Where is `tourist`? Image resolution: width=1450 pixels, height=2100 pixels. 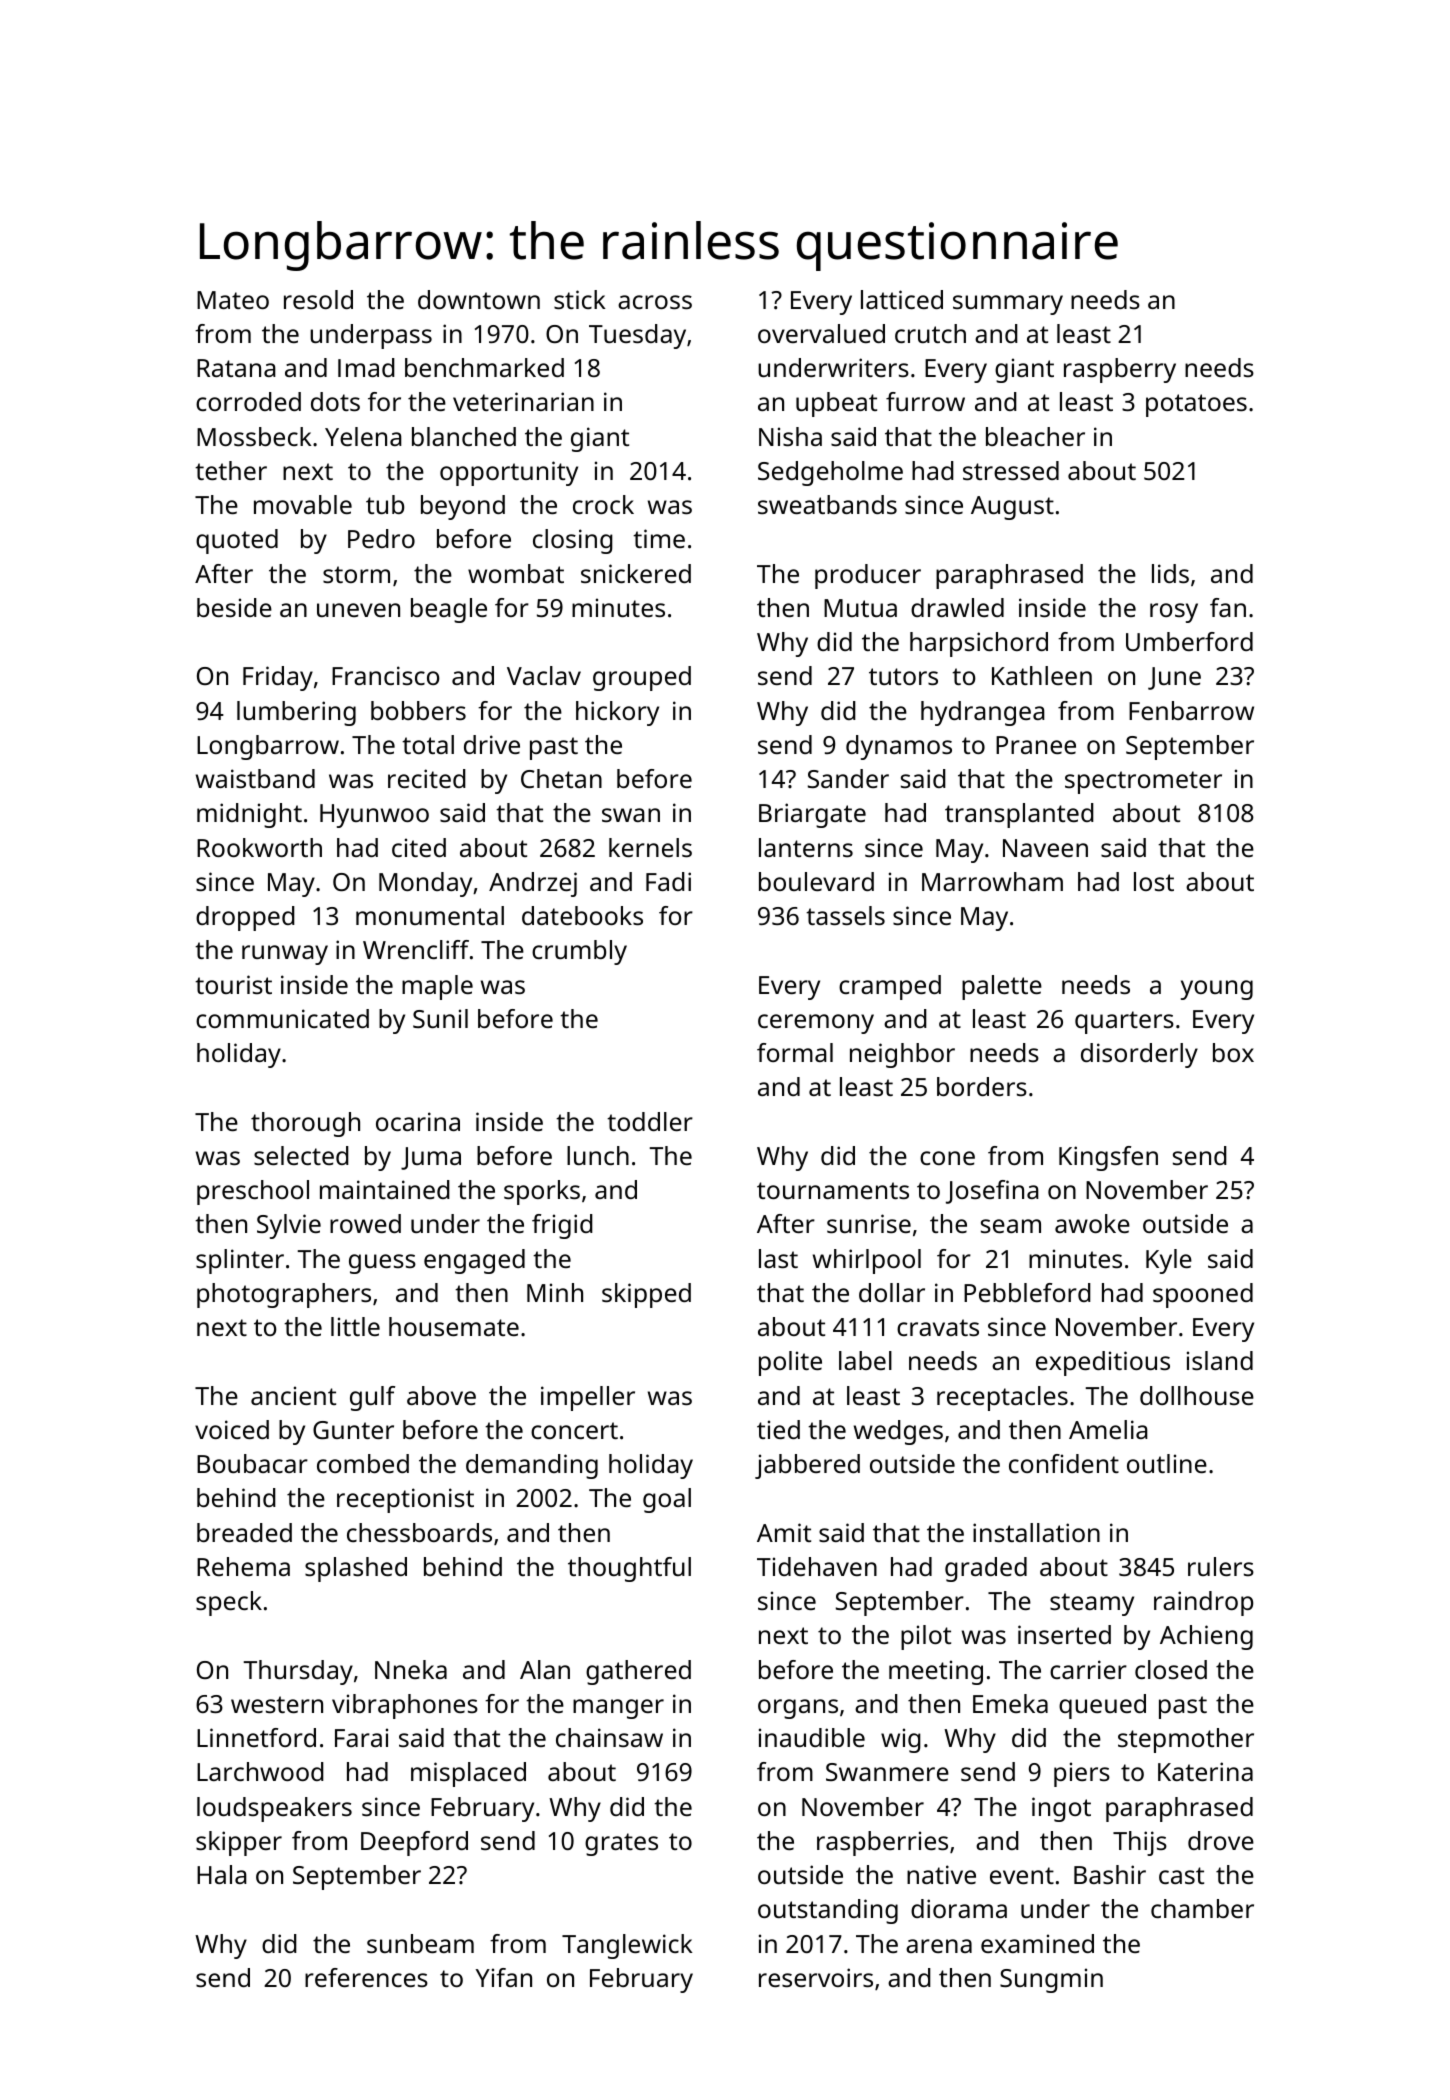
tourist is located at coordinates (233, 984).
